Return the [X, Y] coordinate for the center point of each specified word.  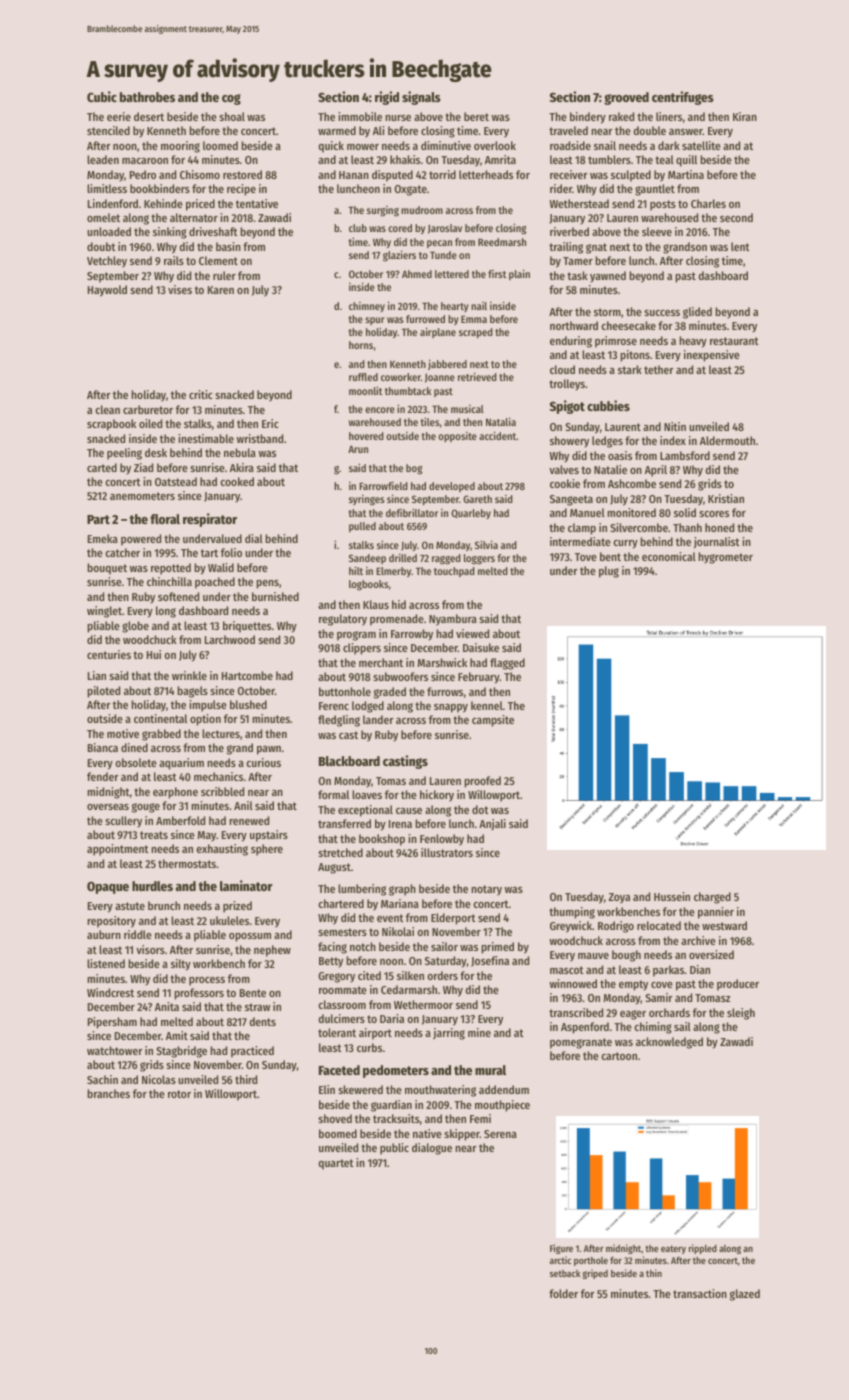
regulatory [343, 620]
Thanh [687, 527]
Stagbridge [181, 1052]
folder [563, 1293]
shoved [335, 1118]
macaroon [145, 161]
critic [201, 394]
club [358, 228]
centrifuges [683, 98]
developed [452, 487]
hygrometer [725, 558]
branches [108, 1093]
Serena [500, 1134]
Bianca [103, 747]
